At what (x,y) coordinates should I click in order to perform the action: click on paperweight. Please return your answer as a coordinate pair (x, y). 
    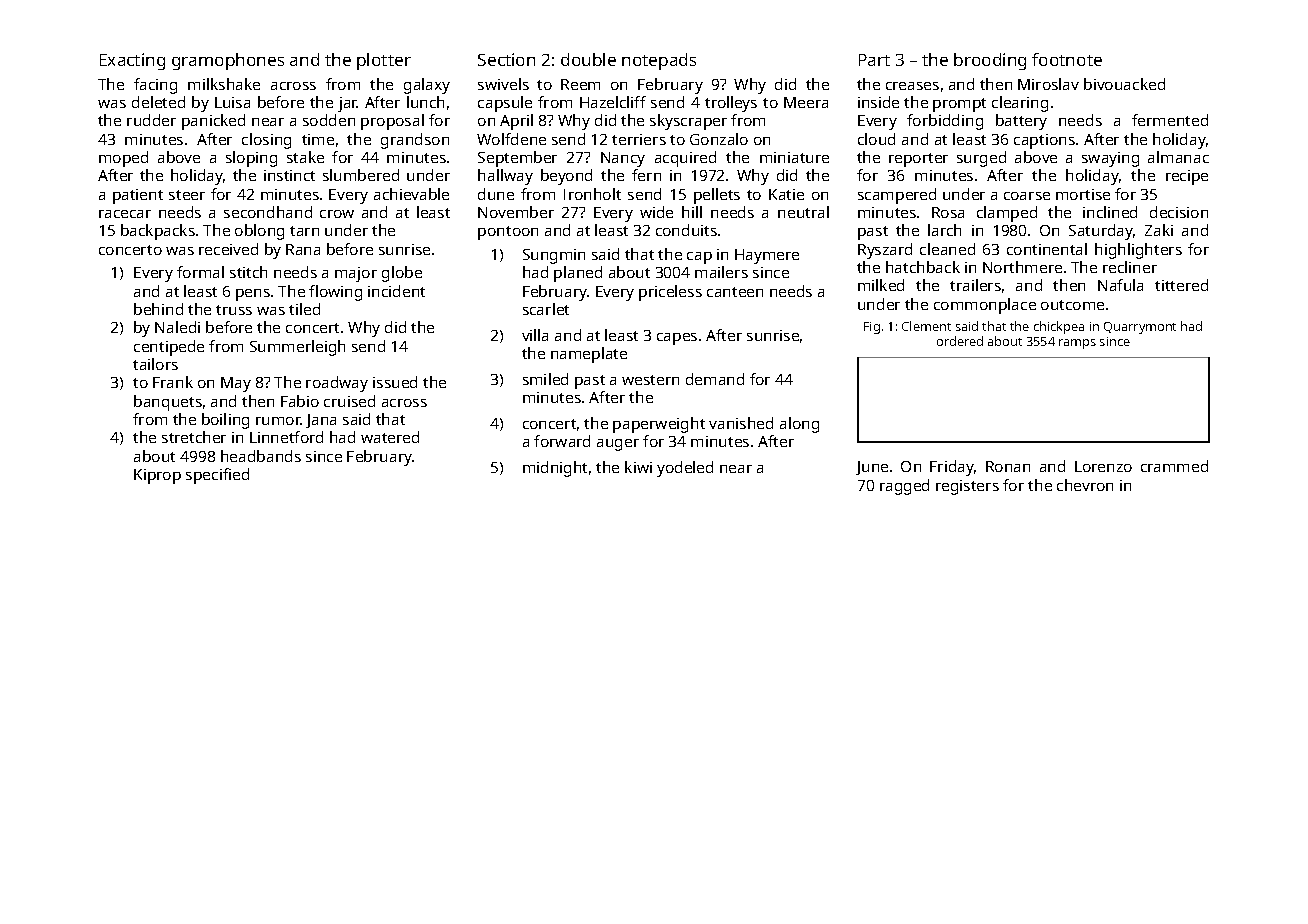
    Looking at the image, I should click on (659, 425).
